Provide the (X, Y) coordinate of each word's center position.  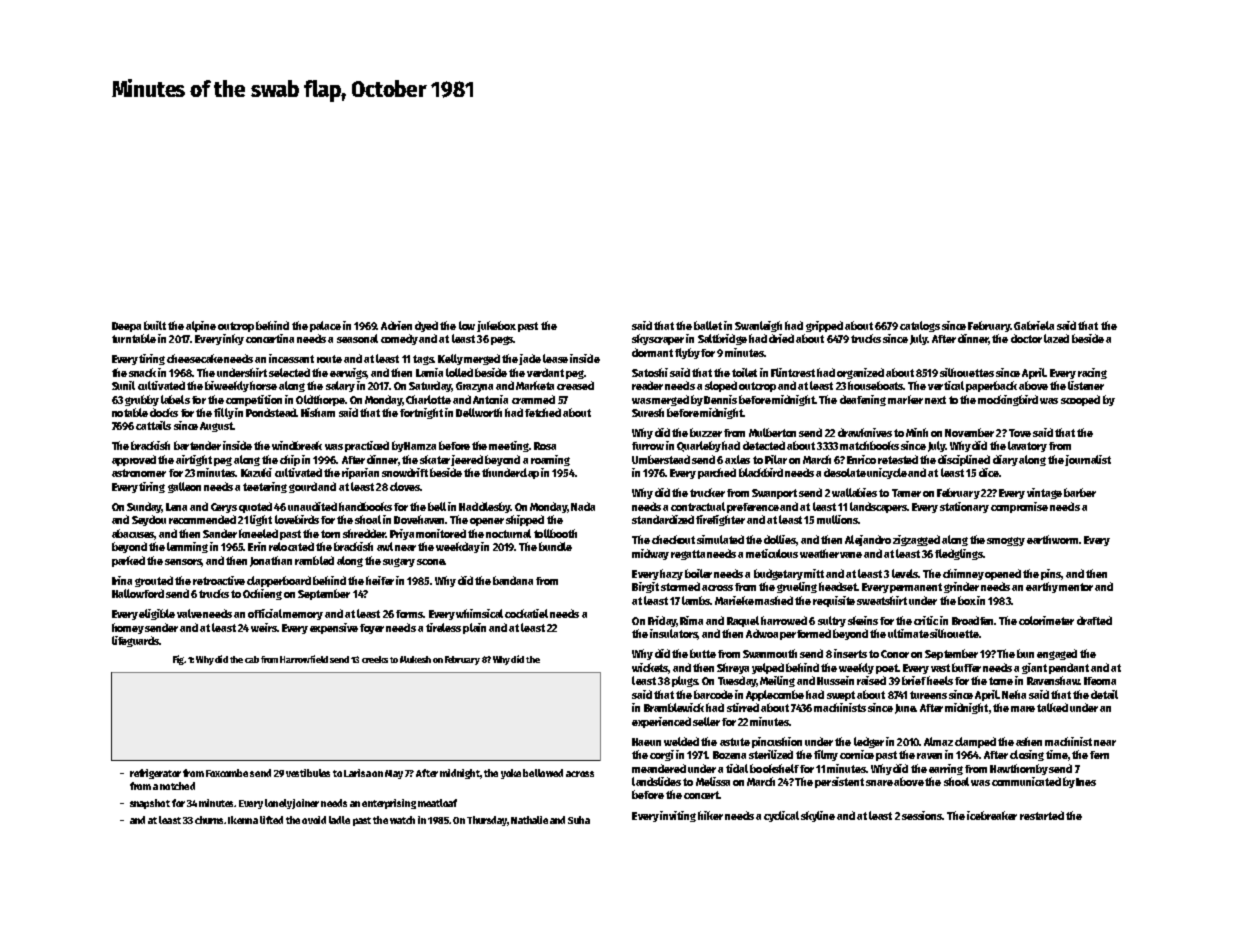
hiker (710, 815)
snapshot (150, 804)
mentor (1076, 587)
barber (1080, 492)
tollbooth (555, 533)
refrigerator (155, 774)
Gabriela (1034, 325)
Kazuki (256, 472)
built (155, 325)
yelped (768, 668)
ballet (708, 325)
